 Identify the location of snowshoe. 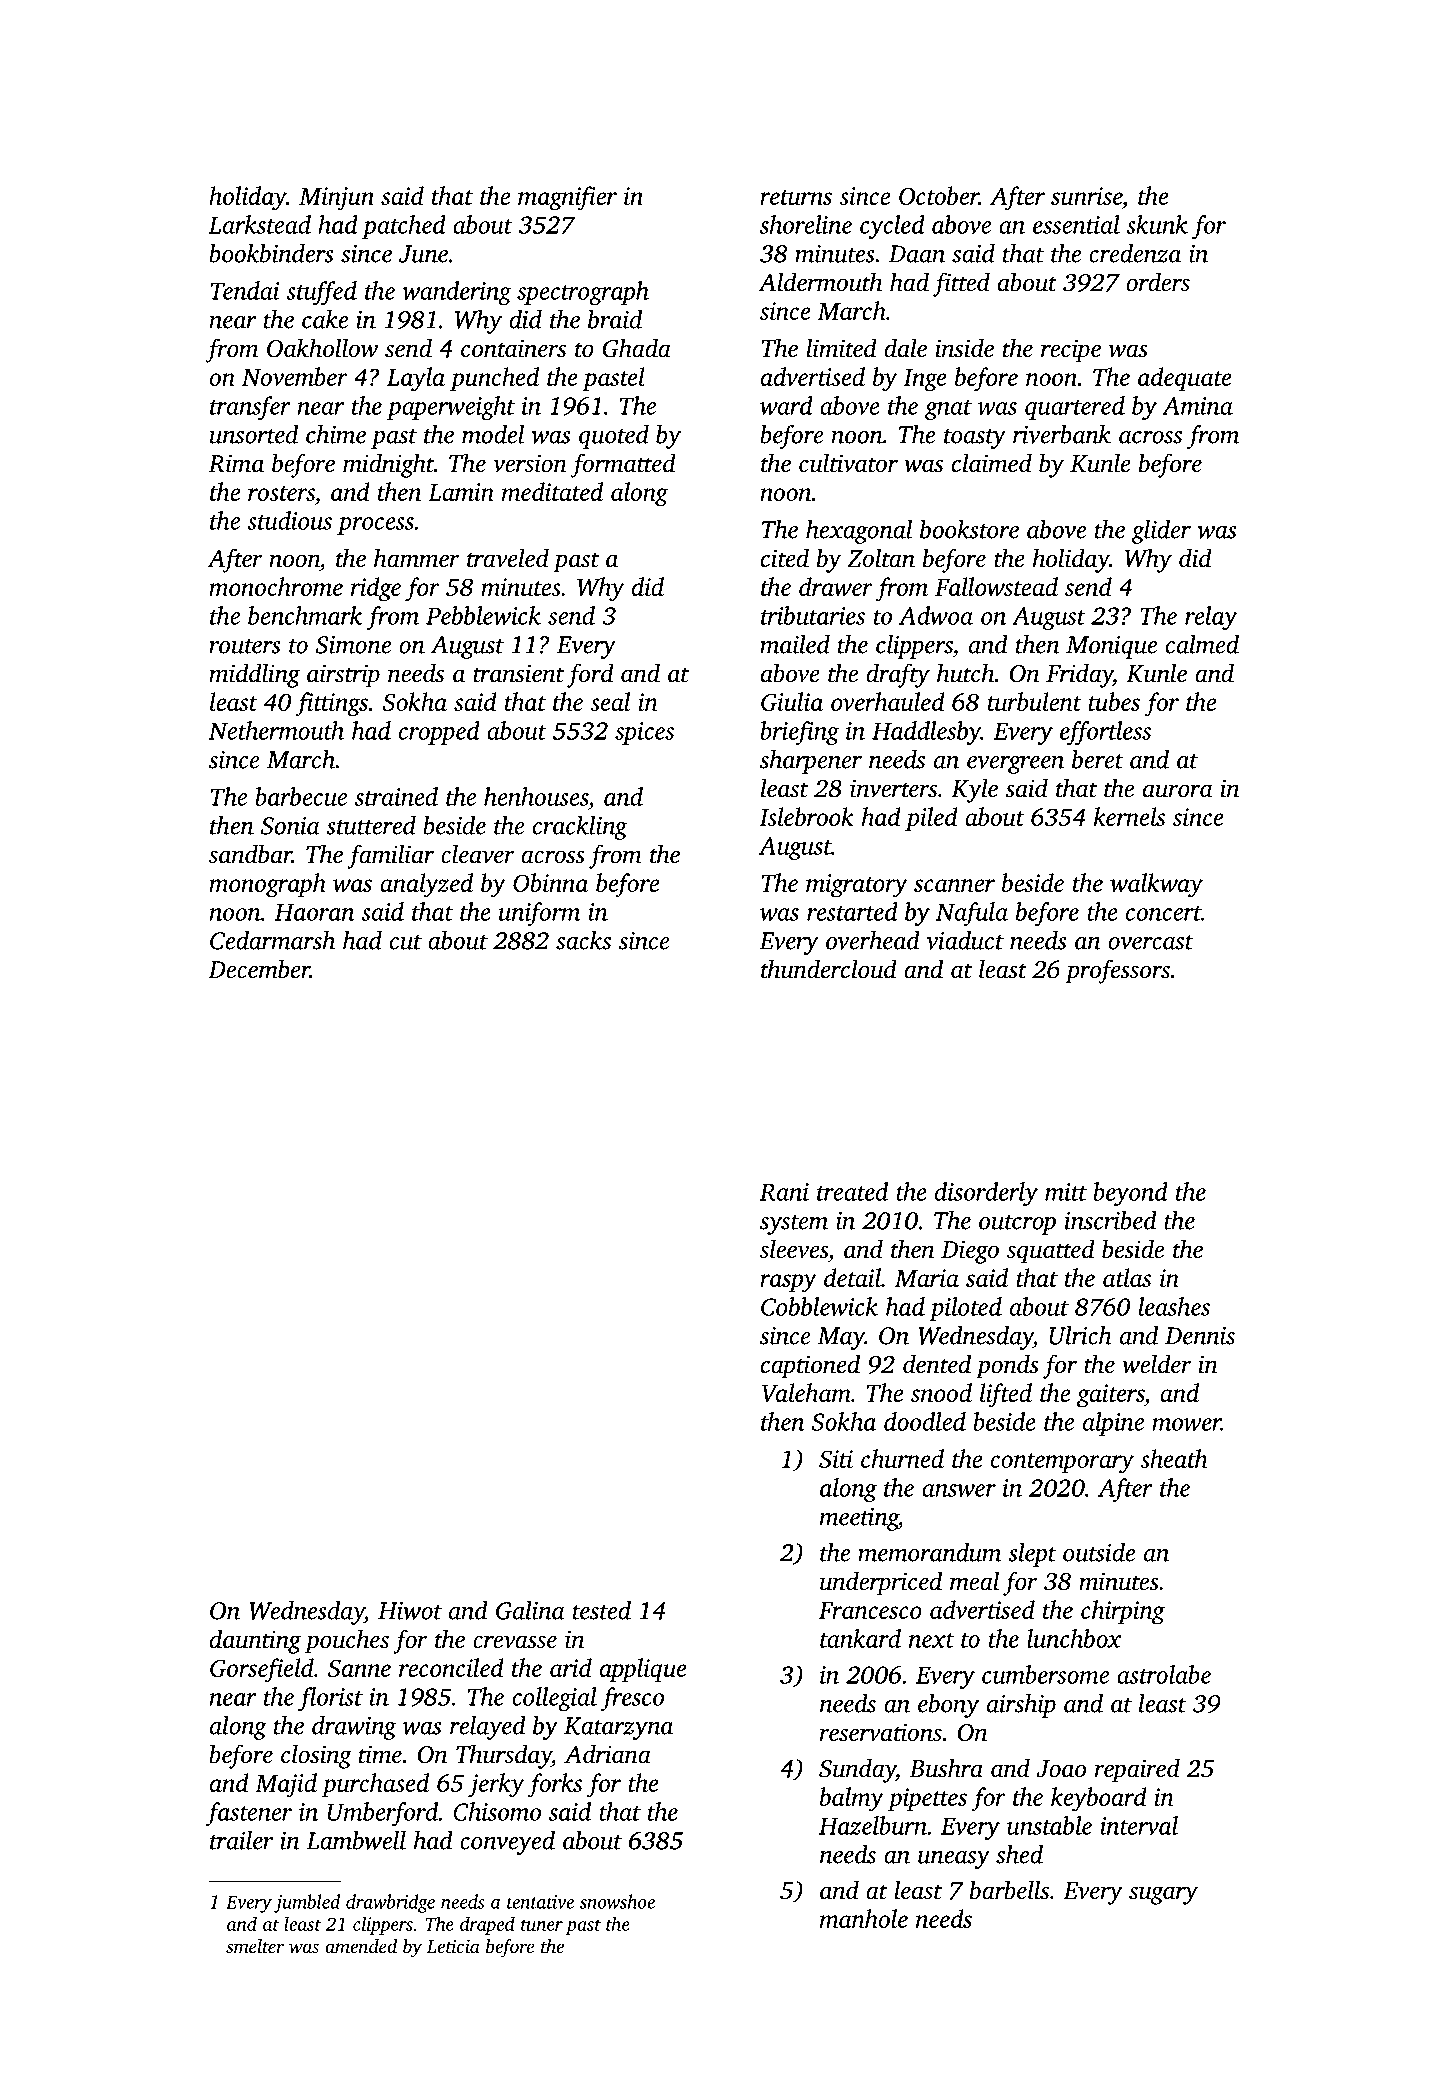
(617, 1901).
